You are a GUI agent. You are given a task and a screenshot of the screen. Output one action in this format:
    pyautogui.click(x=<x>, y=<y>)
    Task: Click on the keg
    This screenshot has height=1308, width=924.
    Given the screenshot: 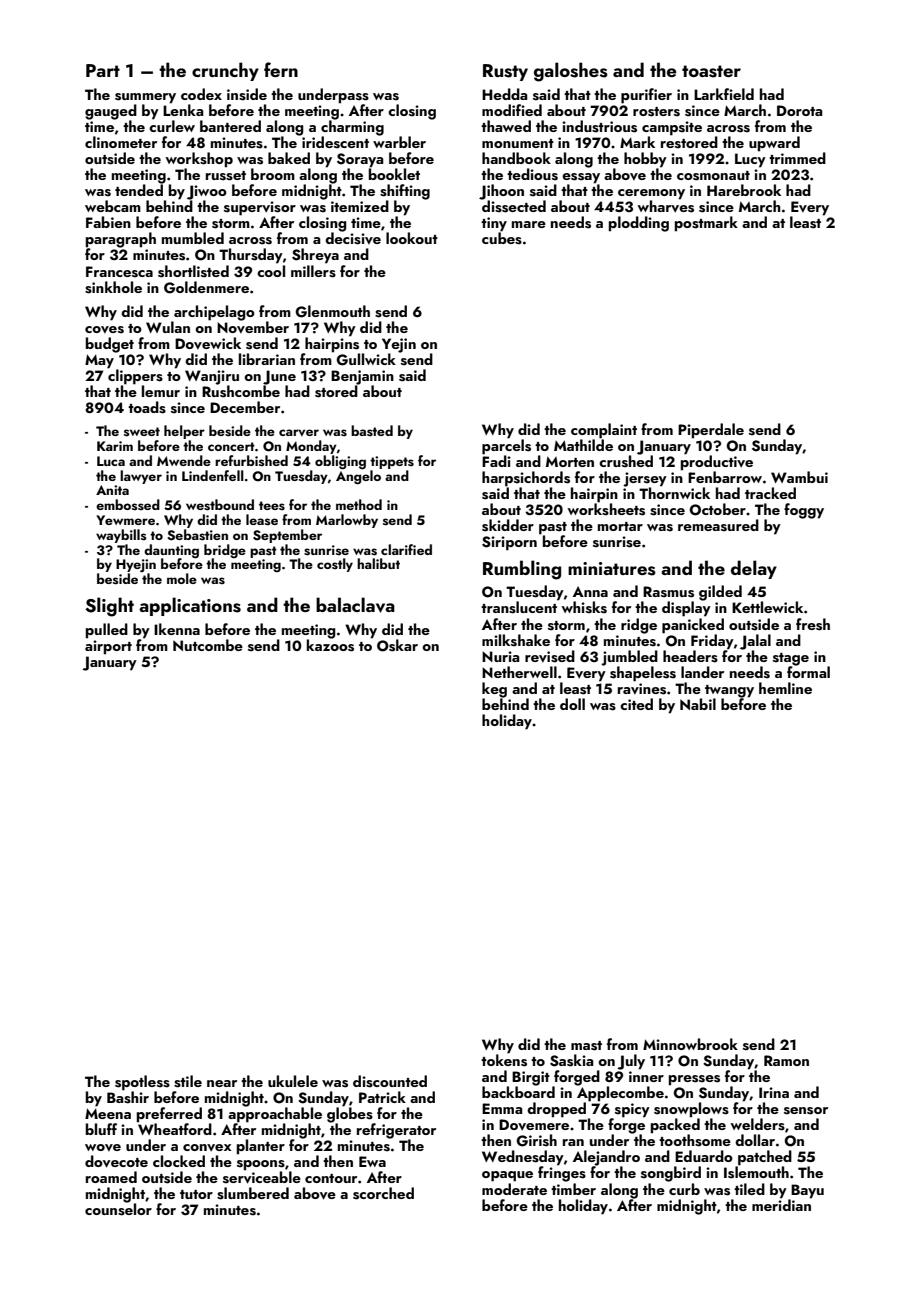 What is the action you would take?
    pyautogui.click(x=494, y=690)
